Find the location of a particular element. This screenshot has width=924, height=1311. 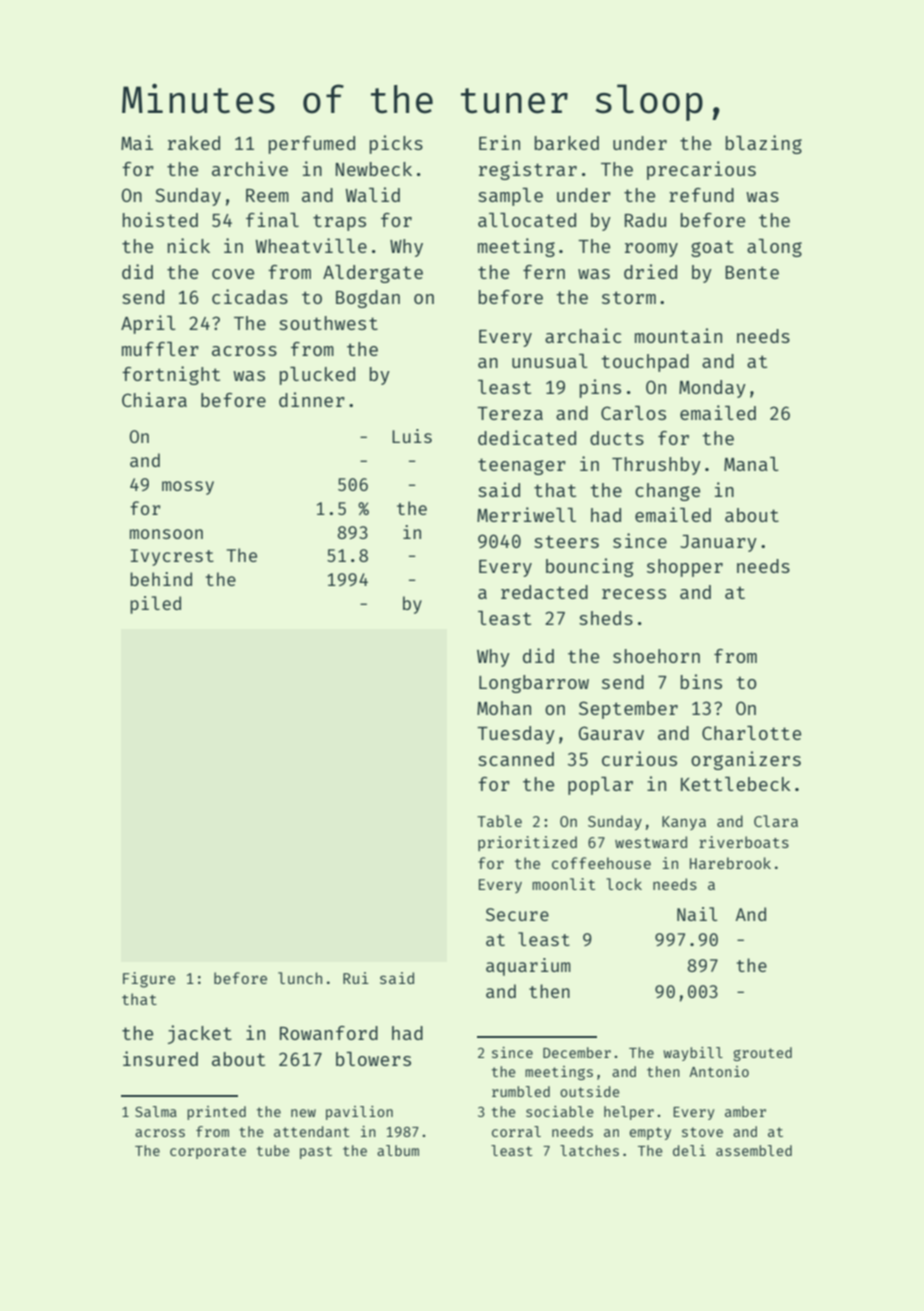

shopper is located at coordinates (685, 568).
